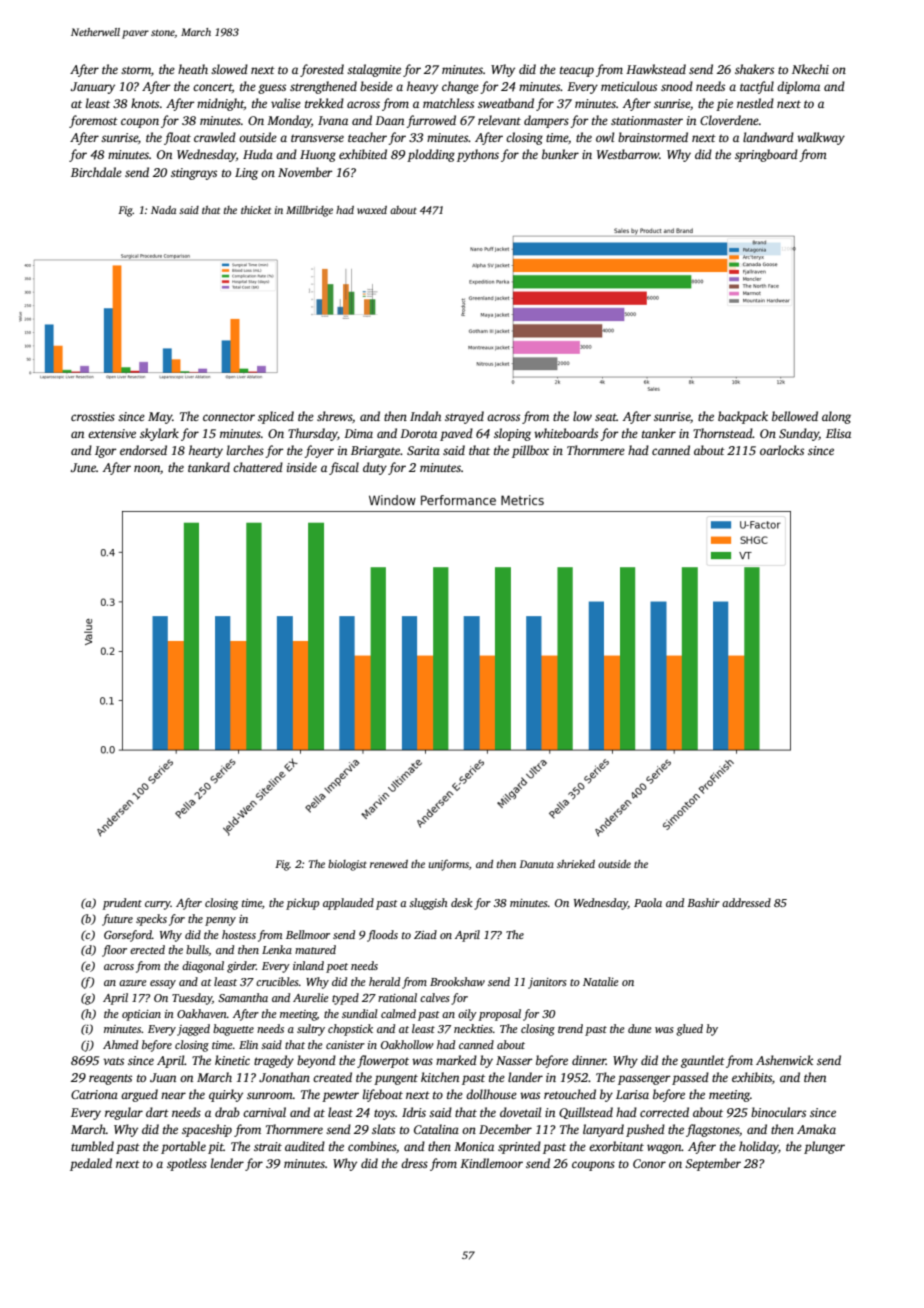  I want to click on shrieked, so click(576, 864).
